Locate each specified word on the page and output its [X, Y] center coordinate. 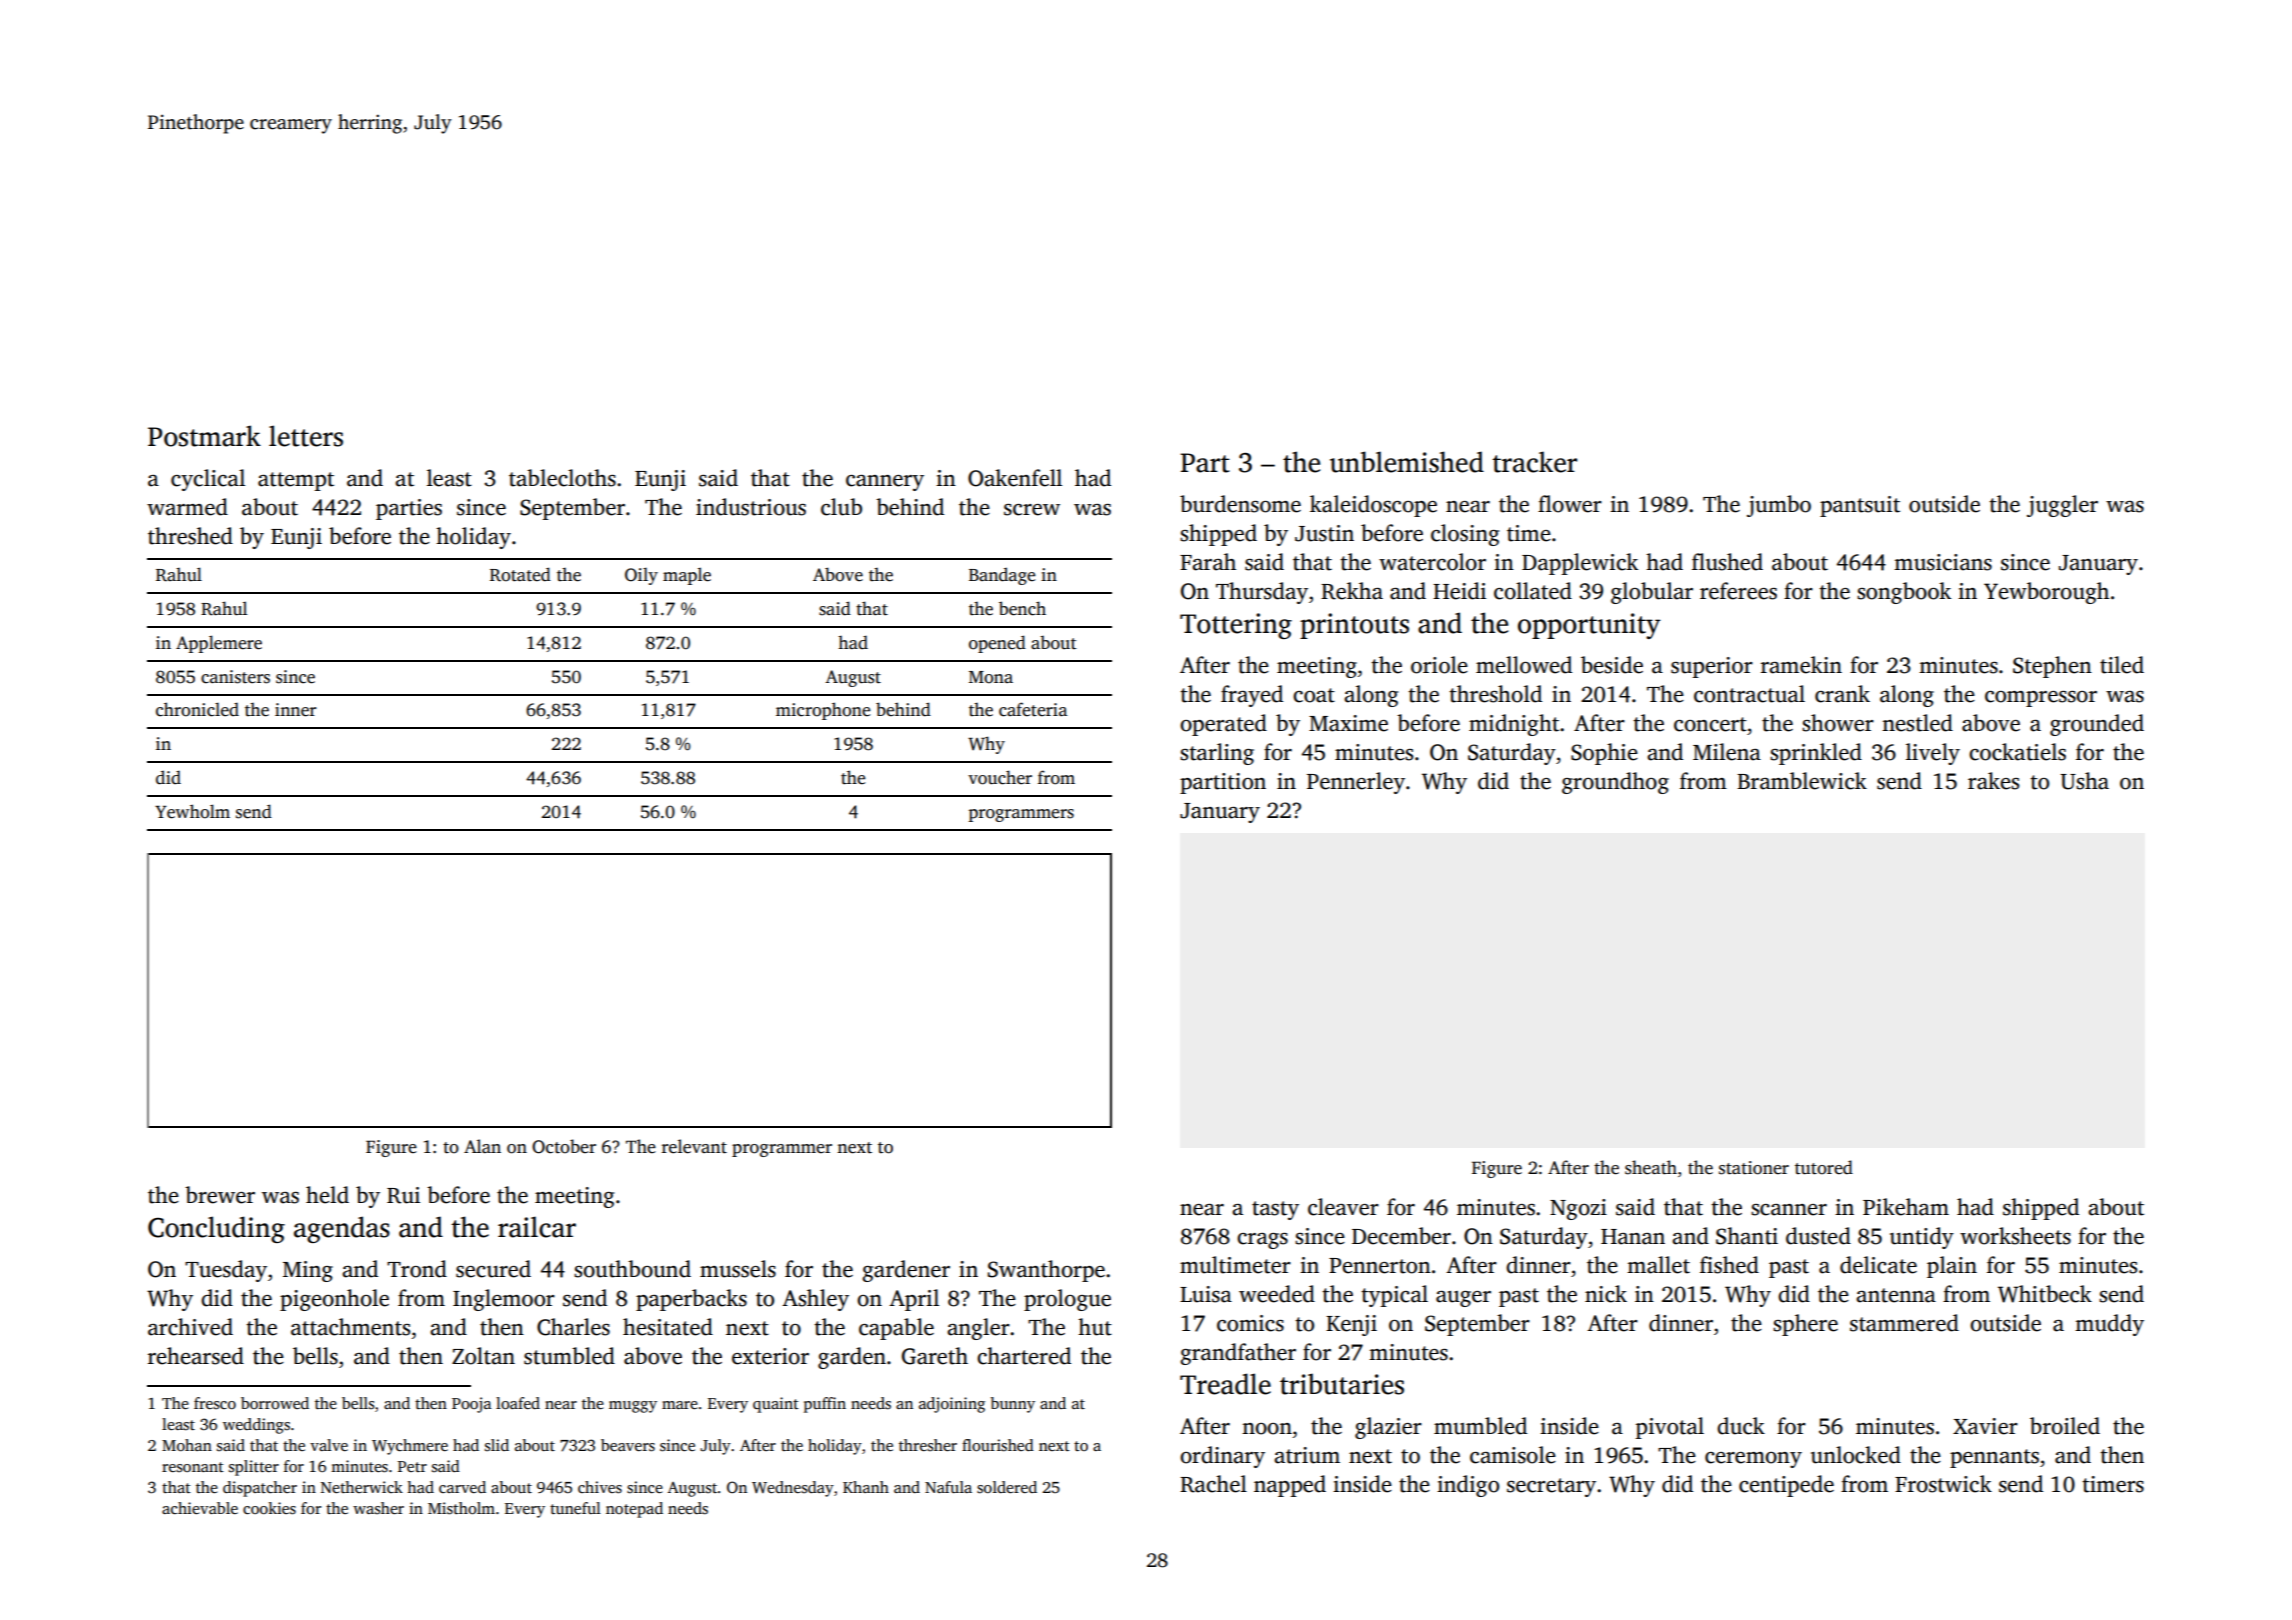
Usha [2084, 781]
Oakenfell [1015, 478]
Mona [991, 677]
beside [1612, 665]
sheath [1651, 1167]
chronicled [197, 709]
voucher [1000, 777]
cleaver [1343, 1207]
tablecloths [562, 478]
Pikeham [1906, 1207]
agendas [342, 1229]
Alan [482, 1146]
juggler [2062, 506]
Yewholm [192, 811]
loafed [518, 1403]
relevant [694, 1146]
